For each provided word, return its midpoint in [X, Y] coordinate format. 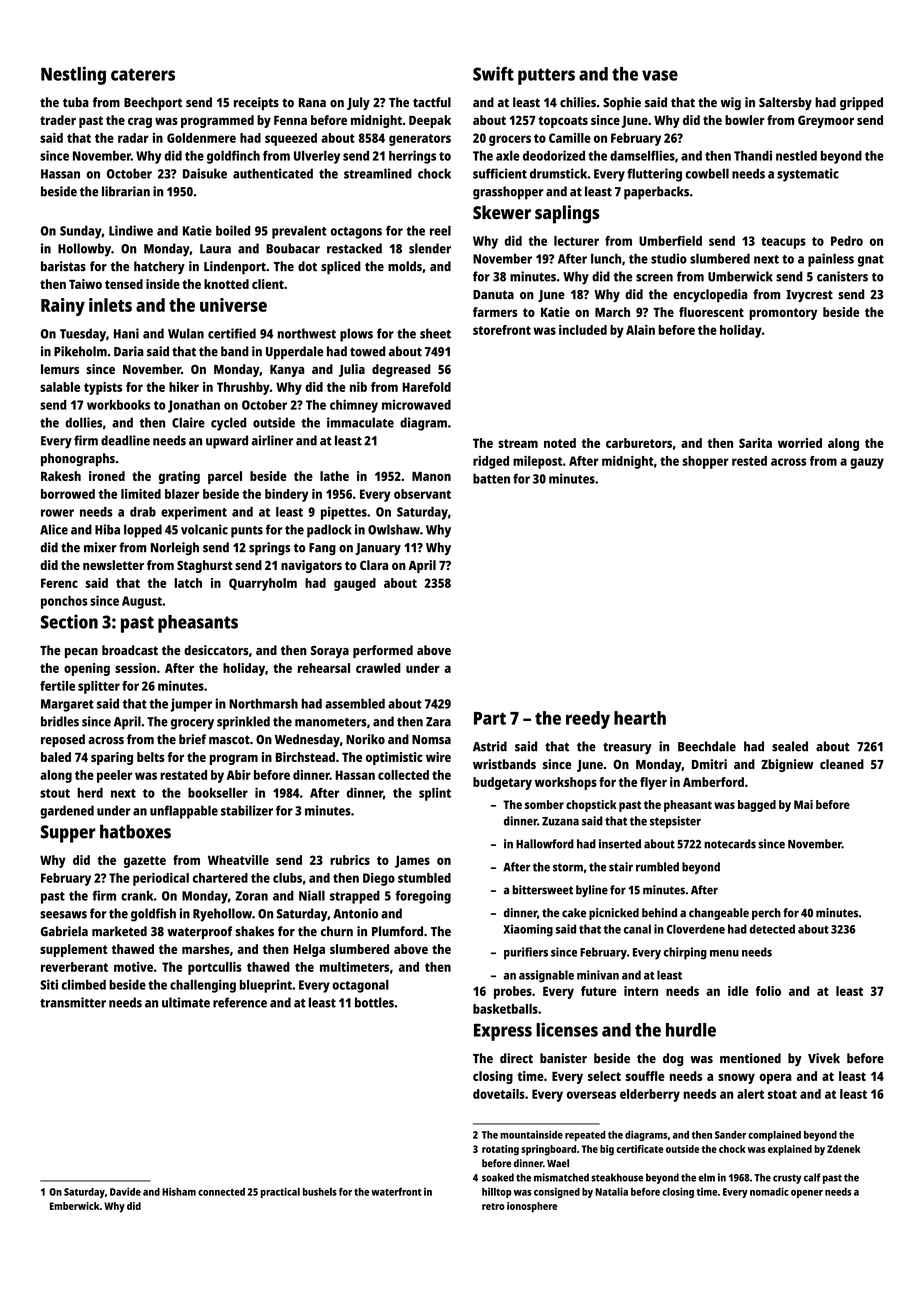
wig [731, 103]
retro [493, 1206]
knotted [226, 284]
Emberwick [75, 1206]
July [358, 103]
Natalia [611, 1191]
